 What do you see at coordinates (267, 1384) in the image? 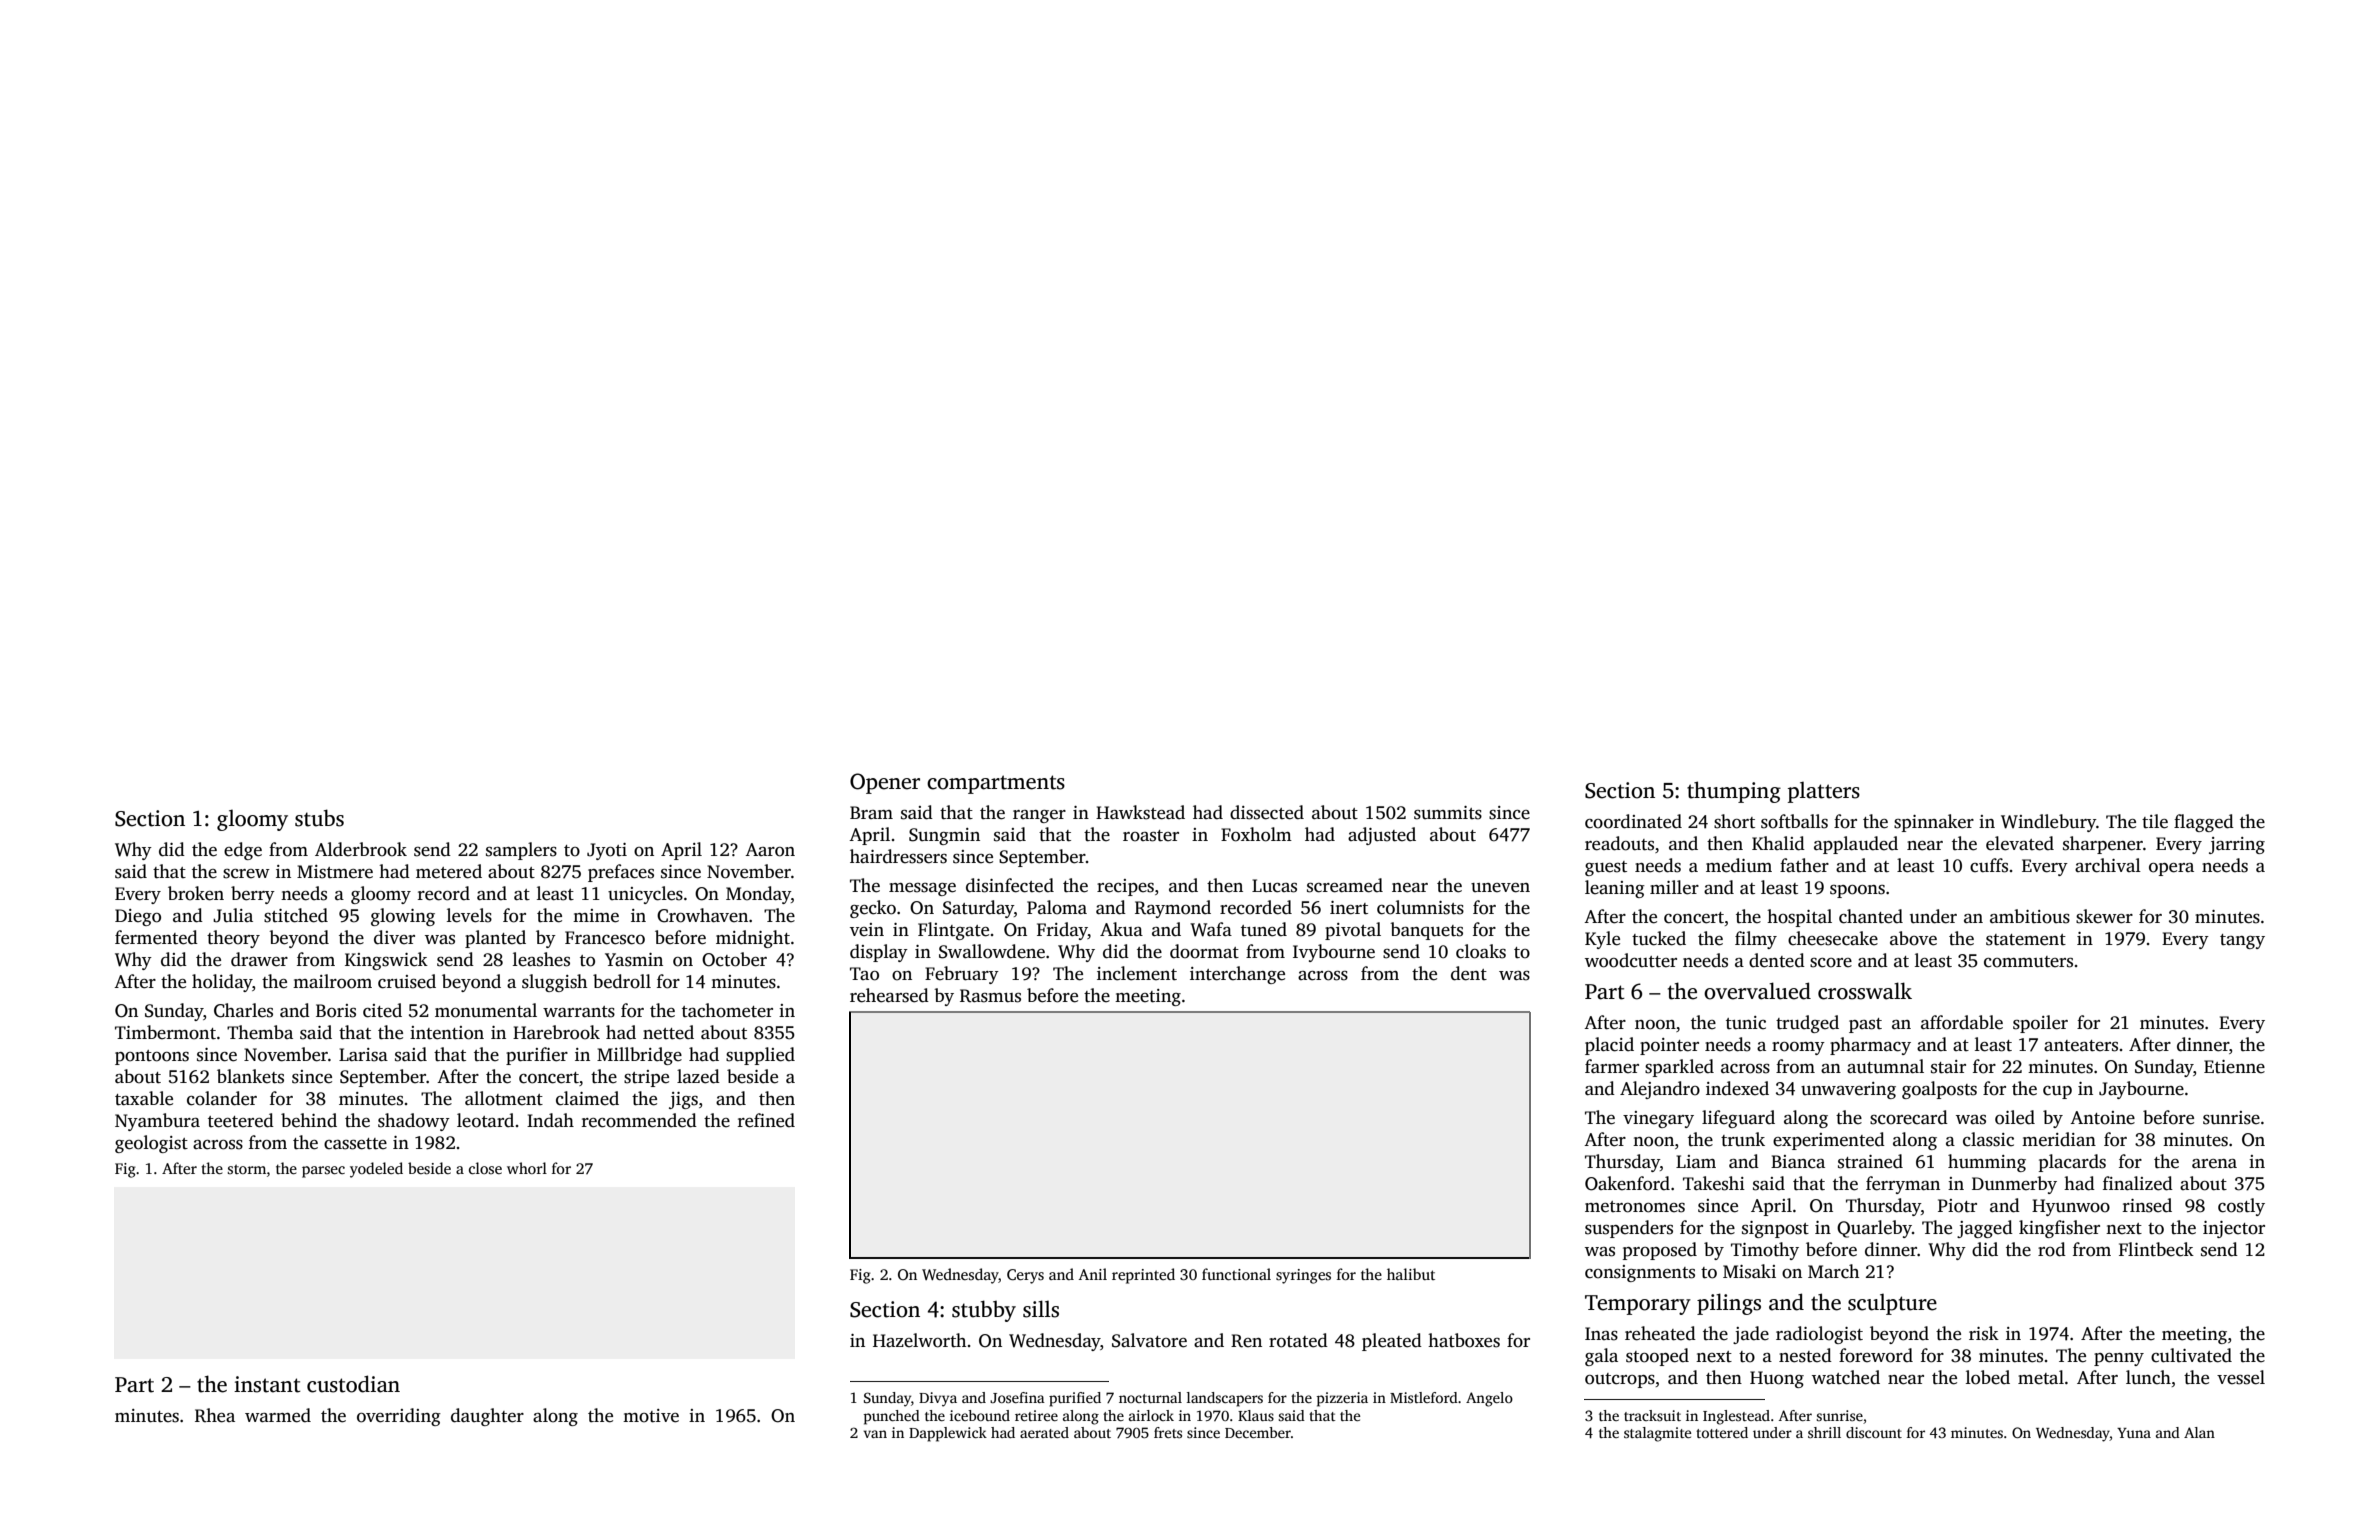
I see `instant` at bounding box center [267, 1384].
